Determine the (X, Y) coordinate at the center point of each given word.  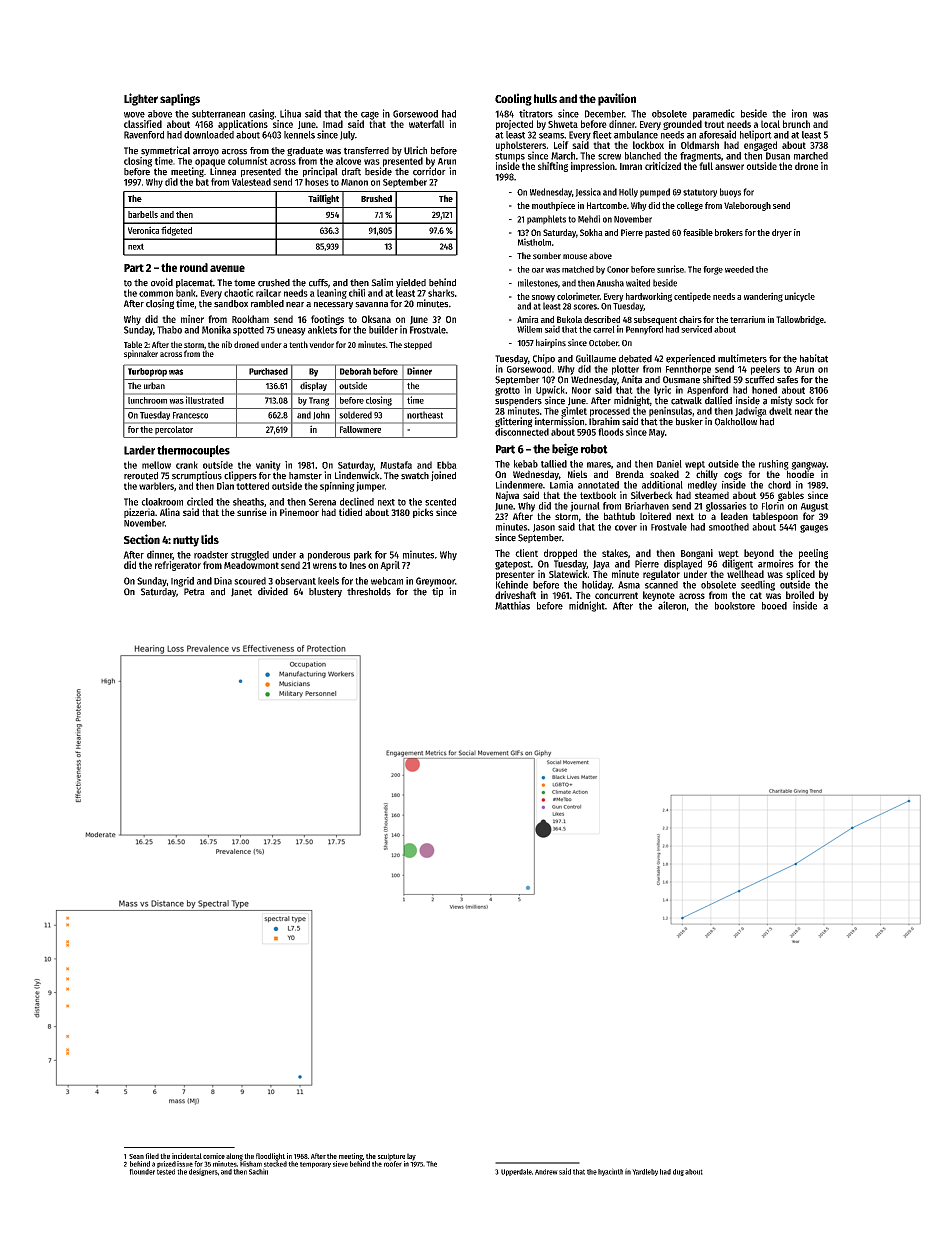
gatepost (513, 565)
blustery (325, 592)
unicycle (800, 297)
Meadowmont (251, 565)
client (526, 553)
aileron (672, 605)
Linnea (223, 171)
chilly (707, 475)
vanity (268, 466)
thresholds (369, 592)
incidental (187, 1156)
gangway (808, 466)
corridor (429, 171)
